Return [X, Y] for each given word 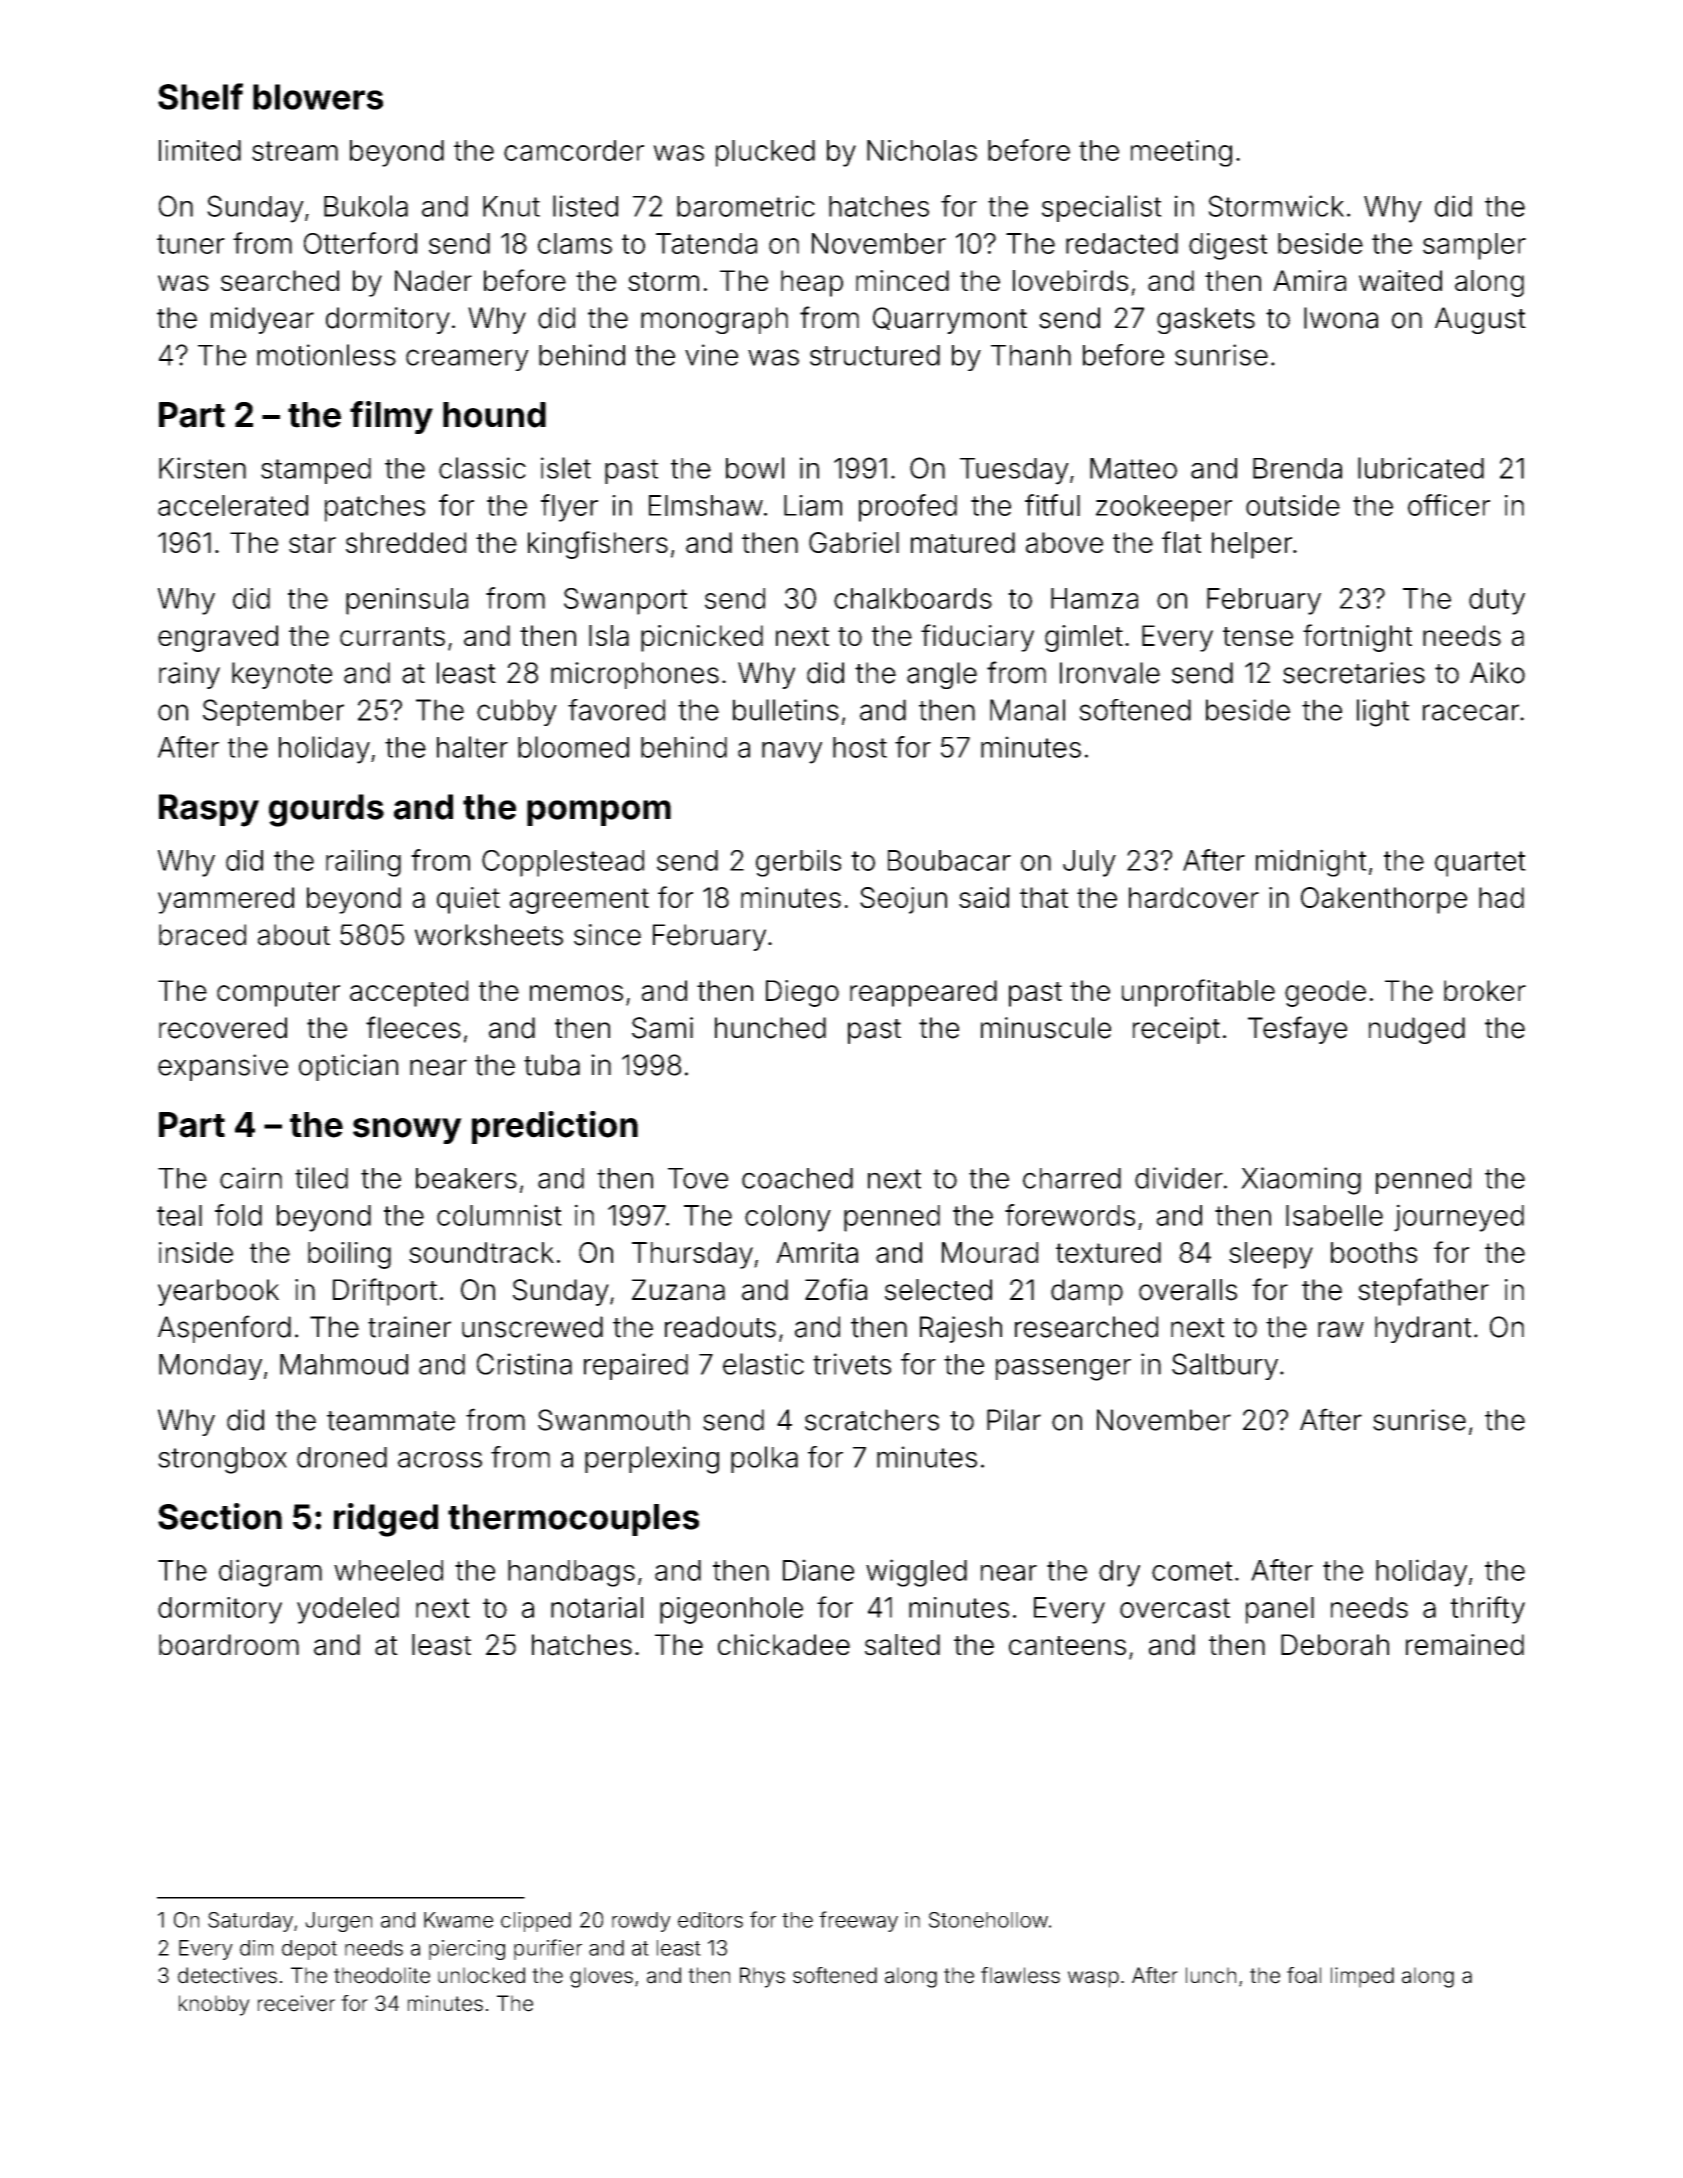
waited [1400, 280]
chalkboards [913, 598]
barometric [746, 206]
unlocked [481, 1975]
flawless [1020, 1975]
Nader [433, 280]
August [1480, 320]
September [273, 712]
